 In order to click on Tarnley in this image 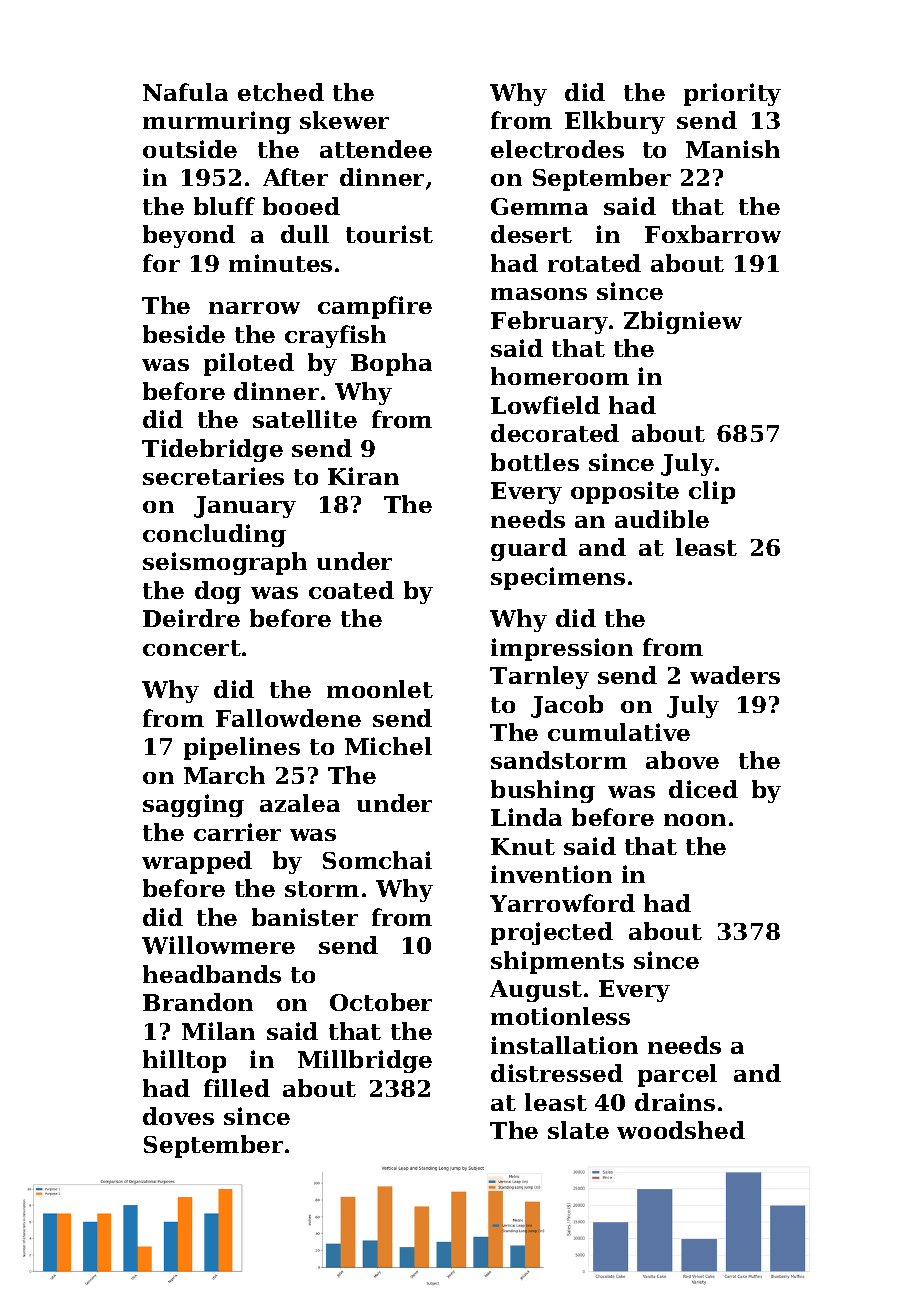, I will do `click(539, 677)`.
